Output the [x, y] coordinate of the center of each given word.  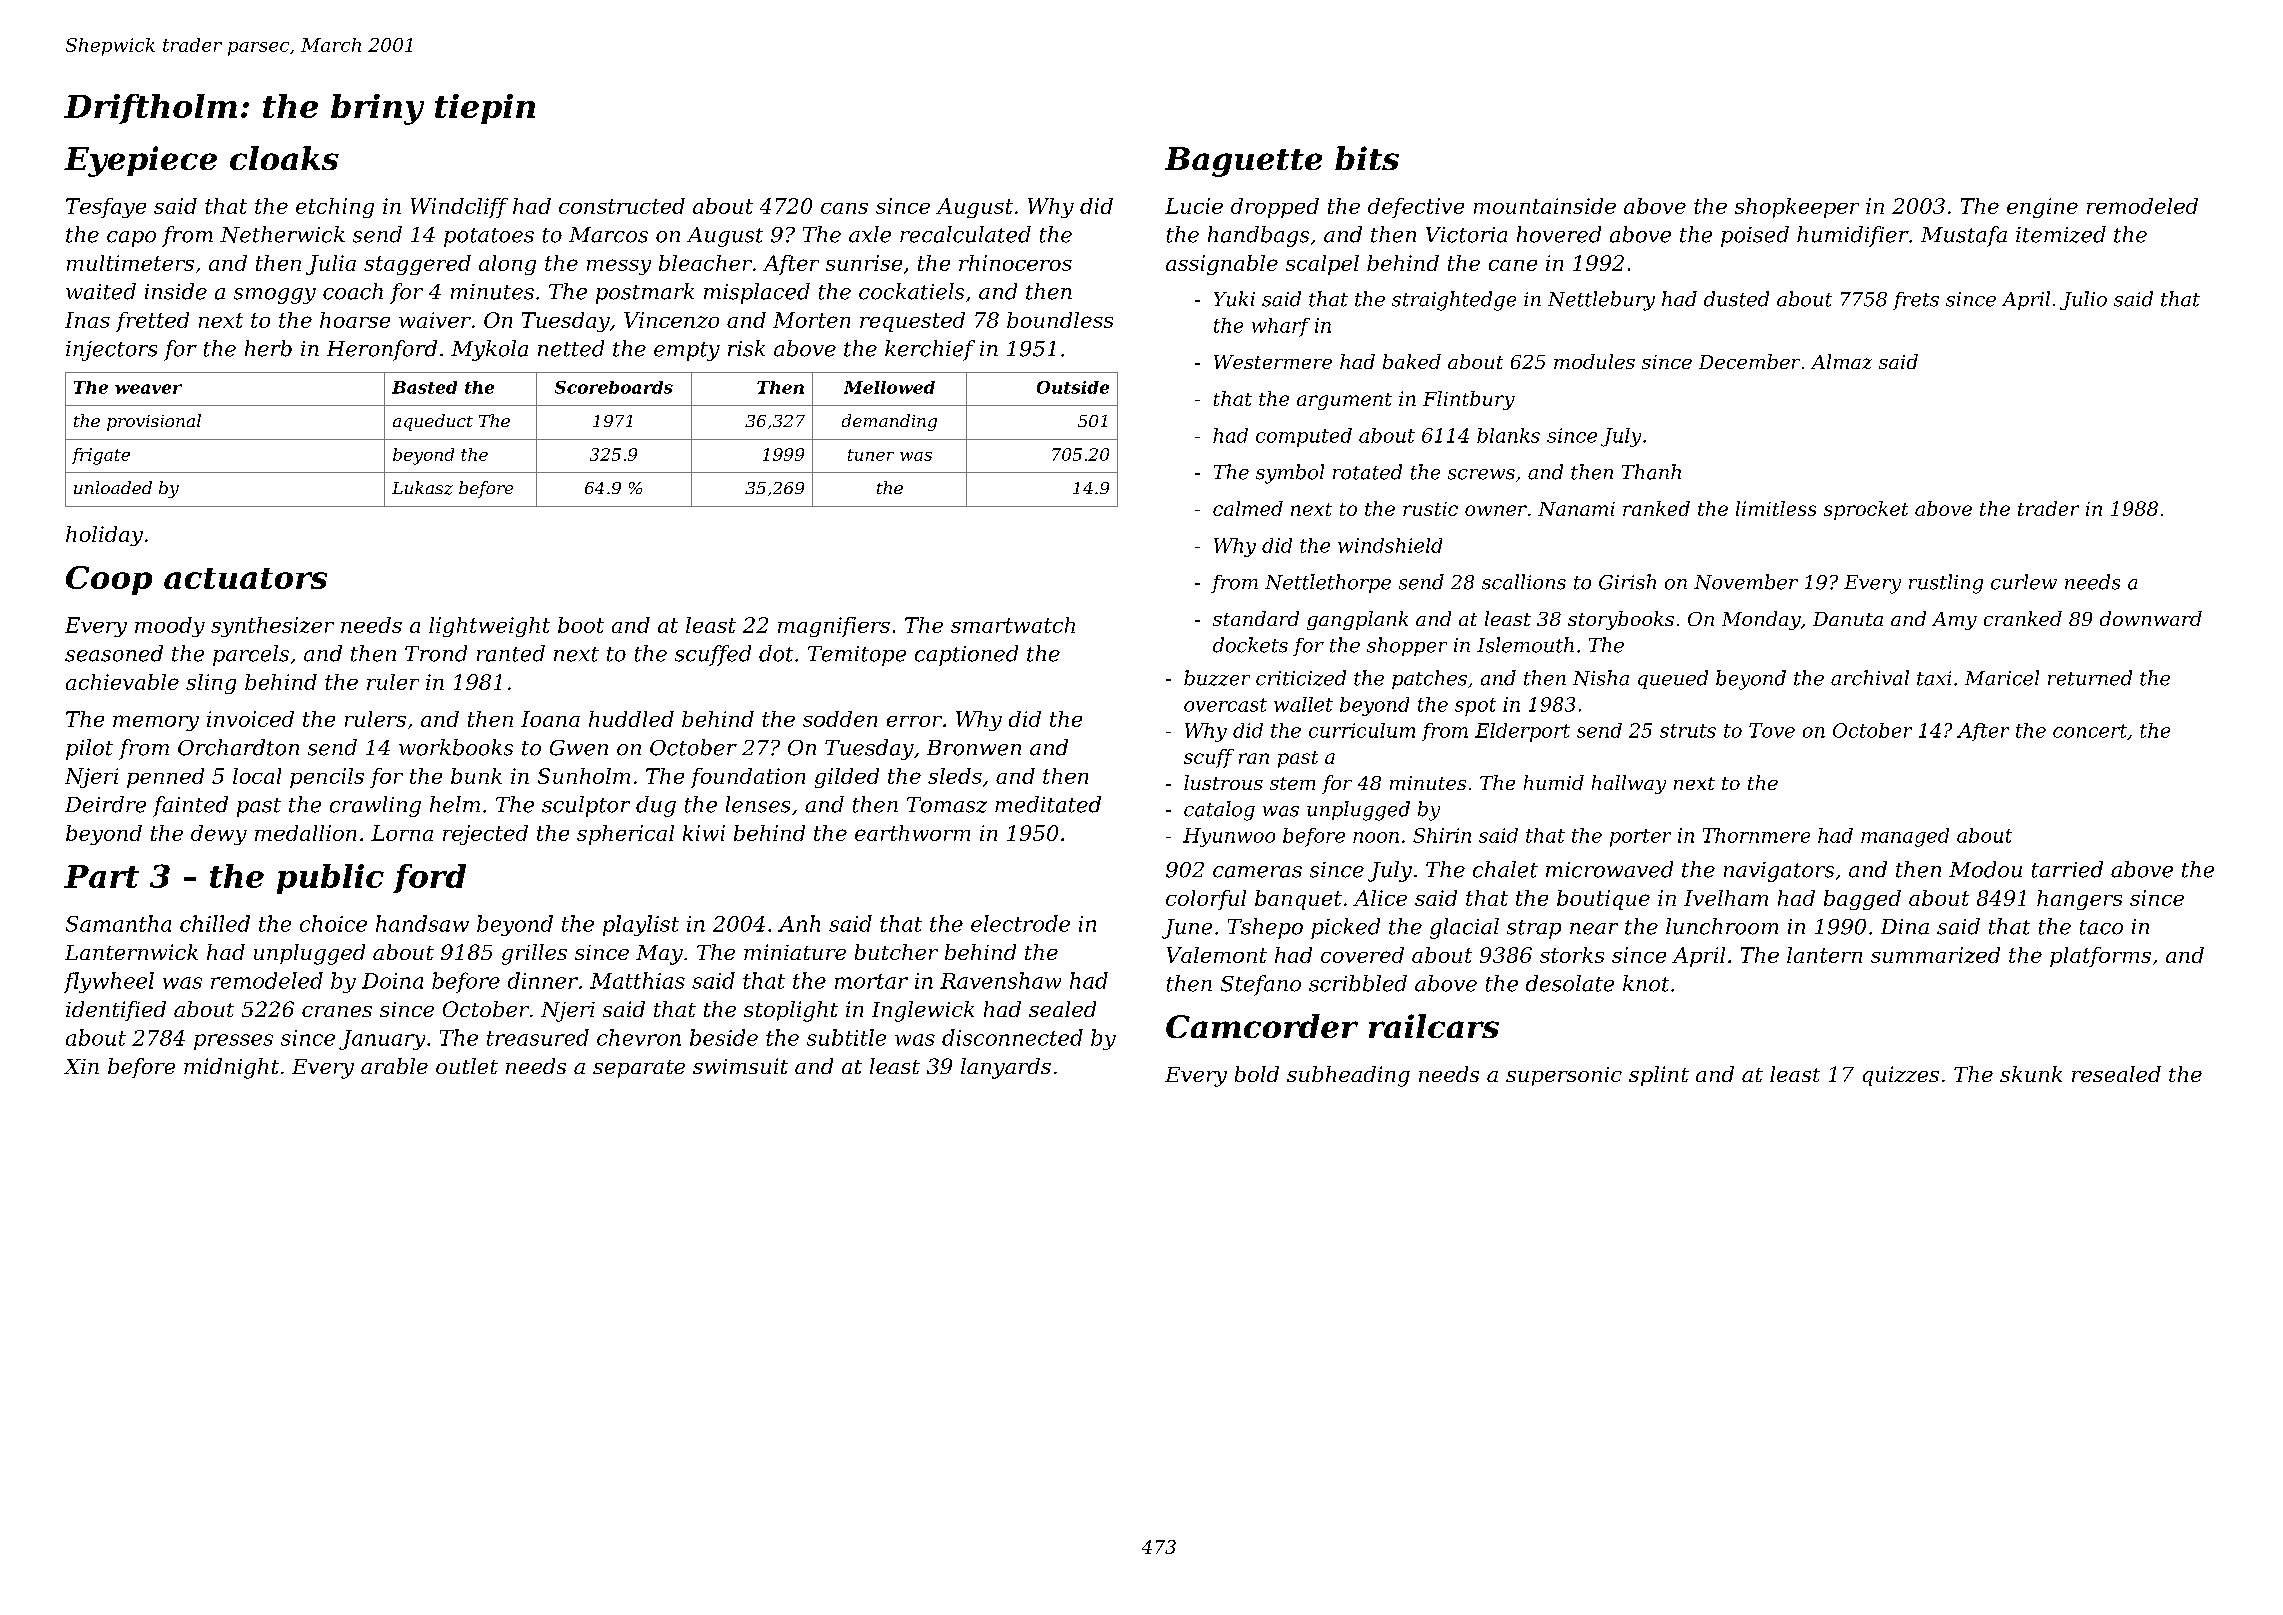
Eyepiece [140, 161]
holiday [104, 536]
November [1746, 582]
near [1594, 929]
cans [844, 208]
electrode [1020, 923]
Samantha [118, 923]
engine [2042, 208]
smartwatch [1013, 625]
